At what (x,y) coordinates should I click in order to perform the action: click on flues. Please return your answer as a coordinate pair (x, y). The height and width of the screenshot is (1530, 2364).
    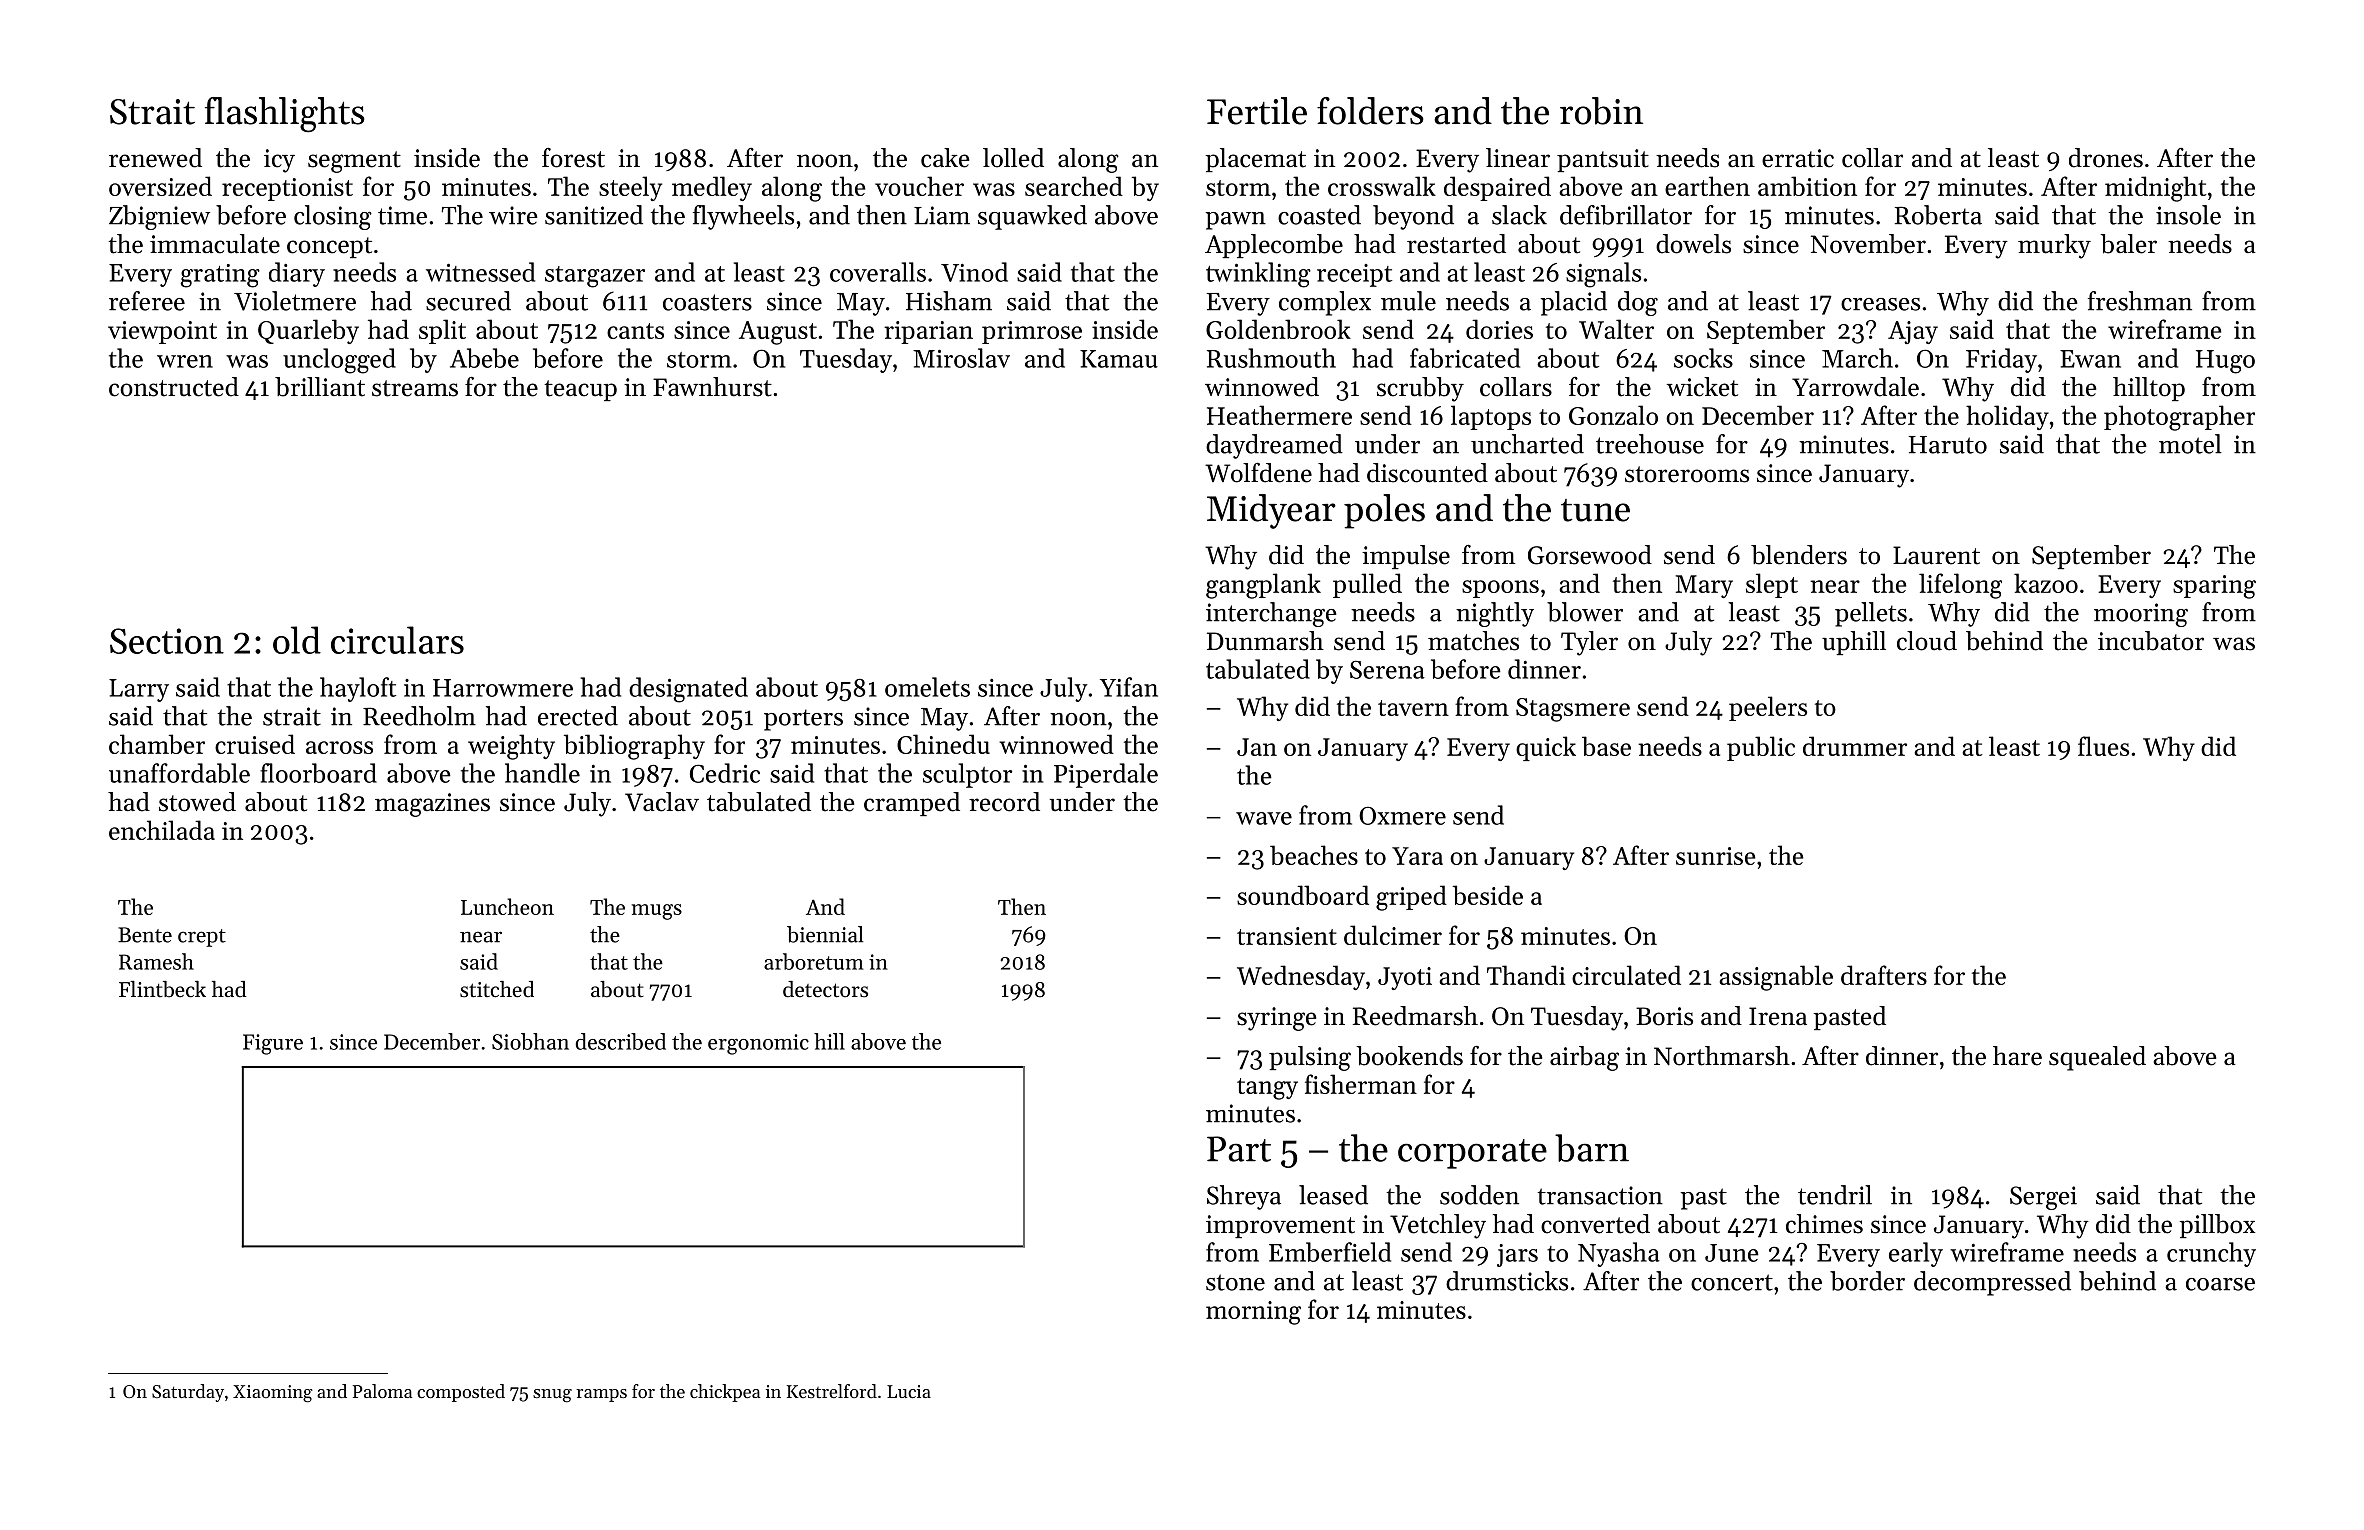
    Looking at the image, I should click on (2103, 746).
